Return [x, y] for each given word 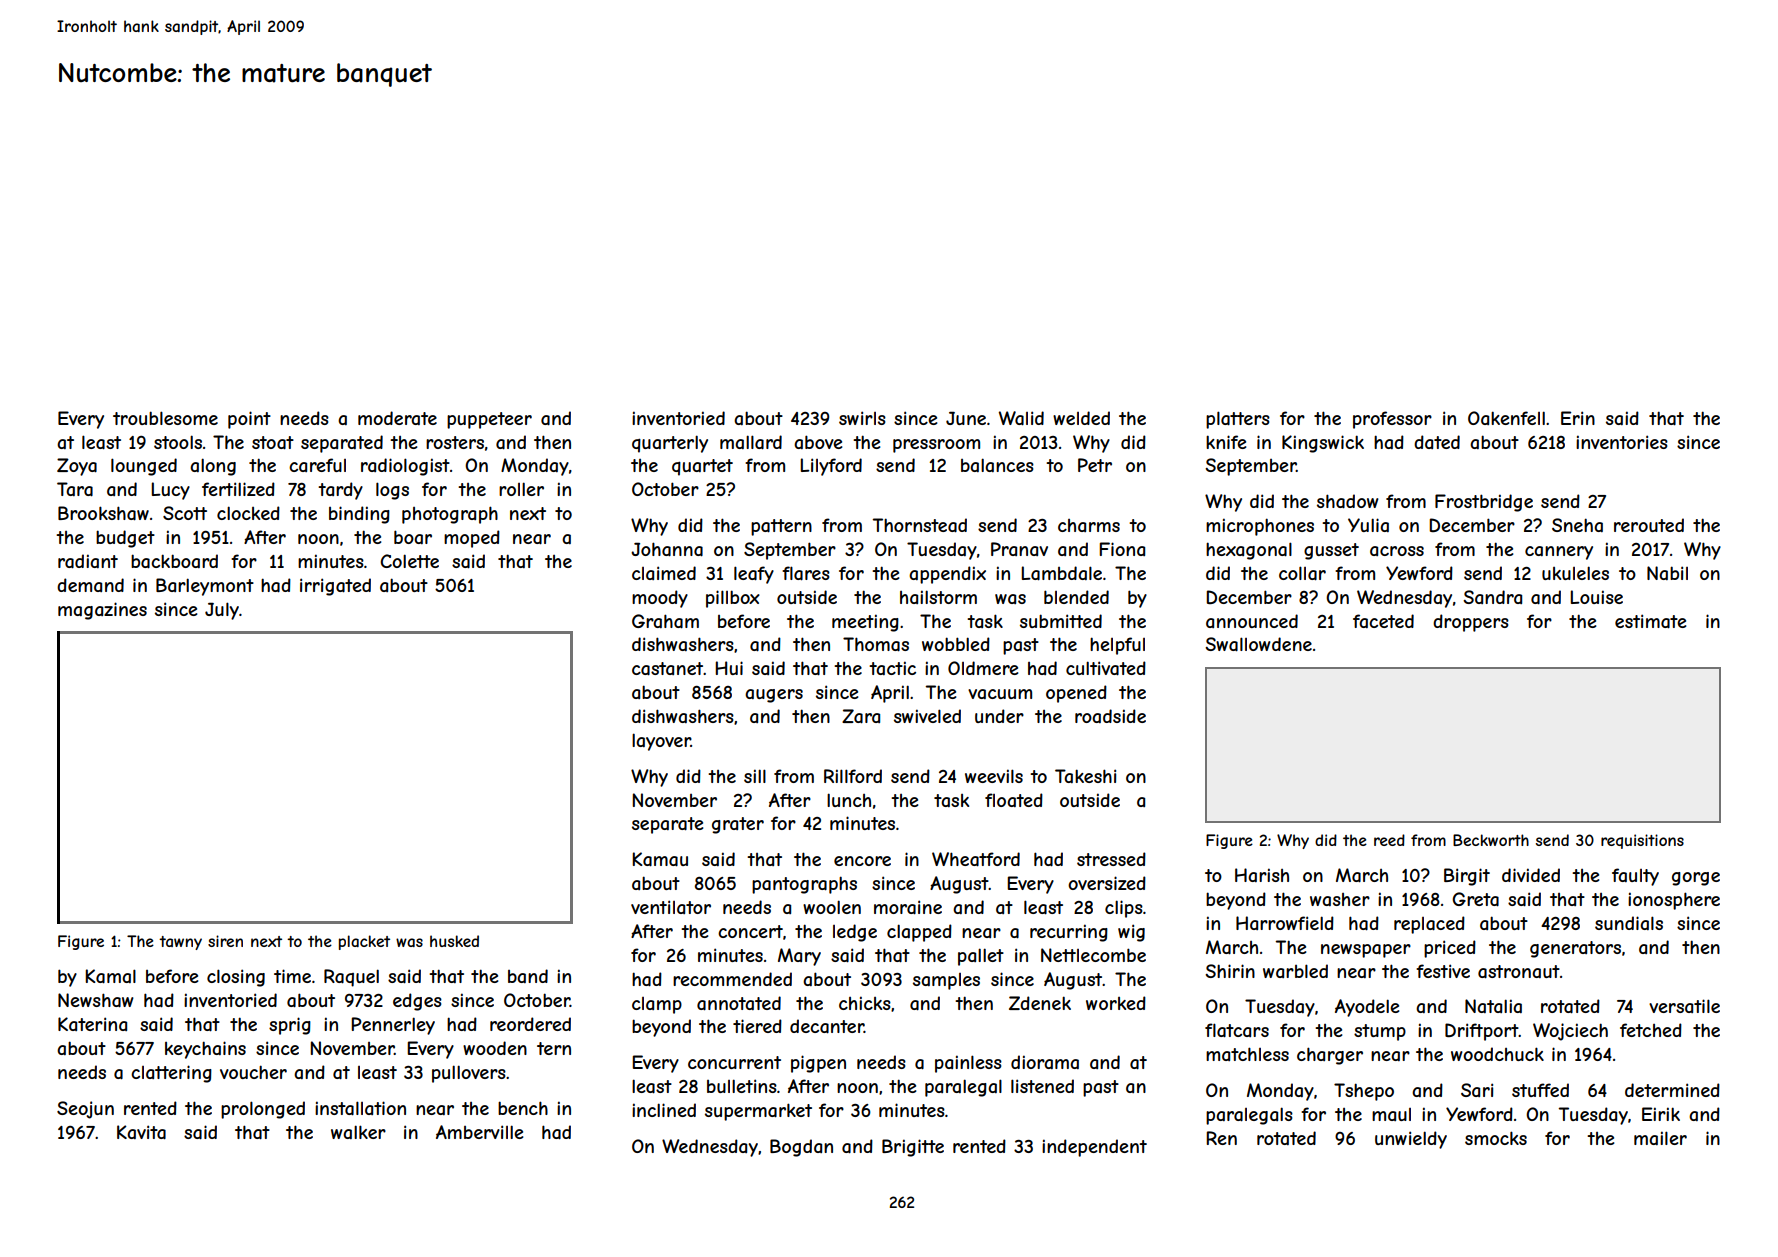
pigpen [818, 1064]
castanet [668, 669]
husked [454, 941]
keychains [205, 1050]
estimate [1650, 621]
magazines [102, 611]
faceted [1383, 621]
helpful [1117, 646]
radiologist [405, 467]
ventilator [671, 907]
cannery [1559, 553]
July [222, 611]
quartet [702, 467]
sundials [1629, 923]
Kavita [141, 1132]
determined [1672, 1090]
